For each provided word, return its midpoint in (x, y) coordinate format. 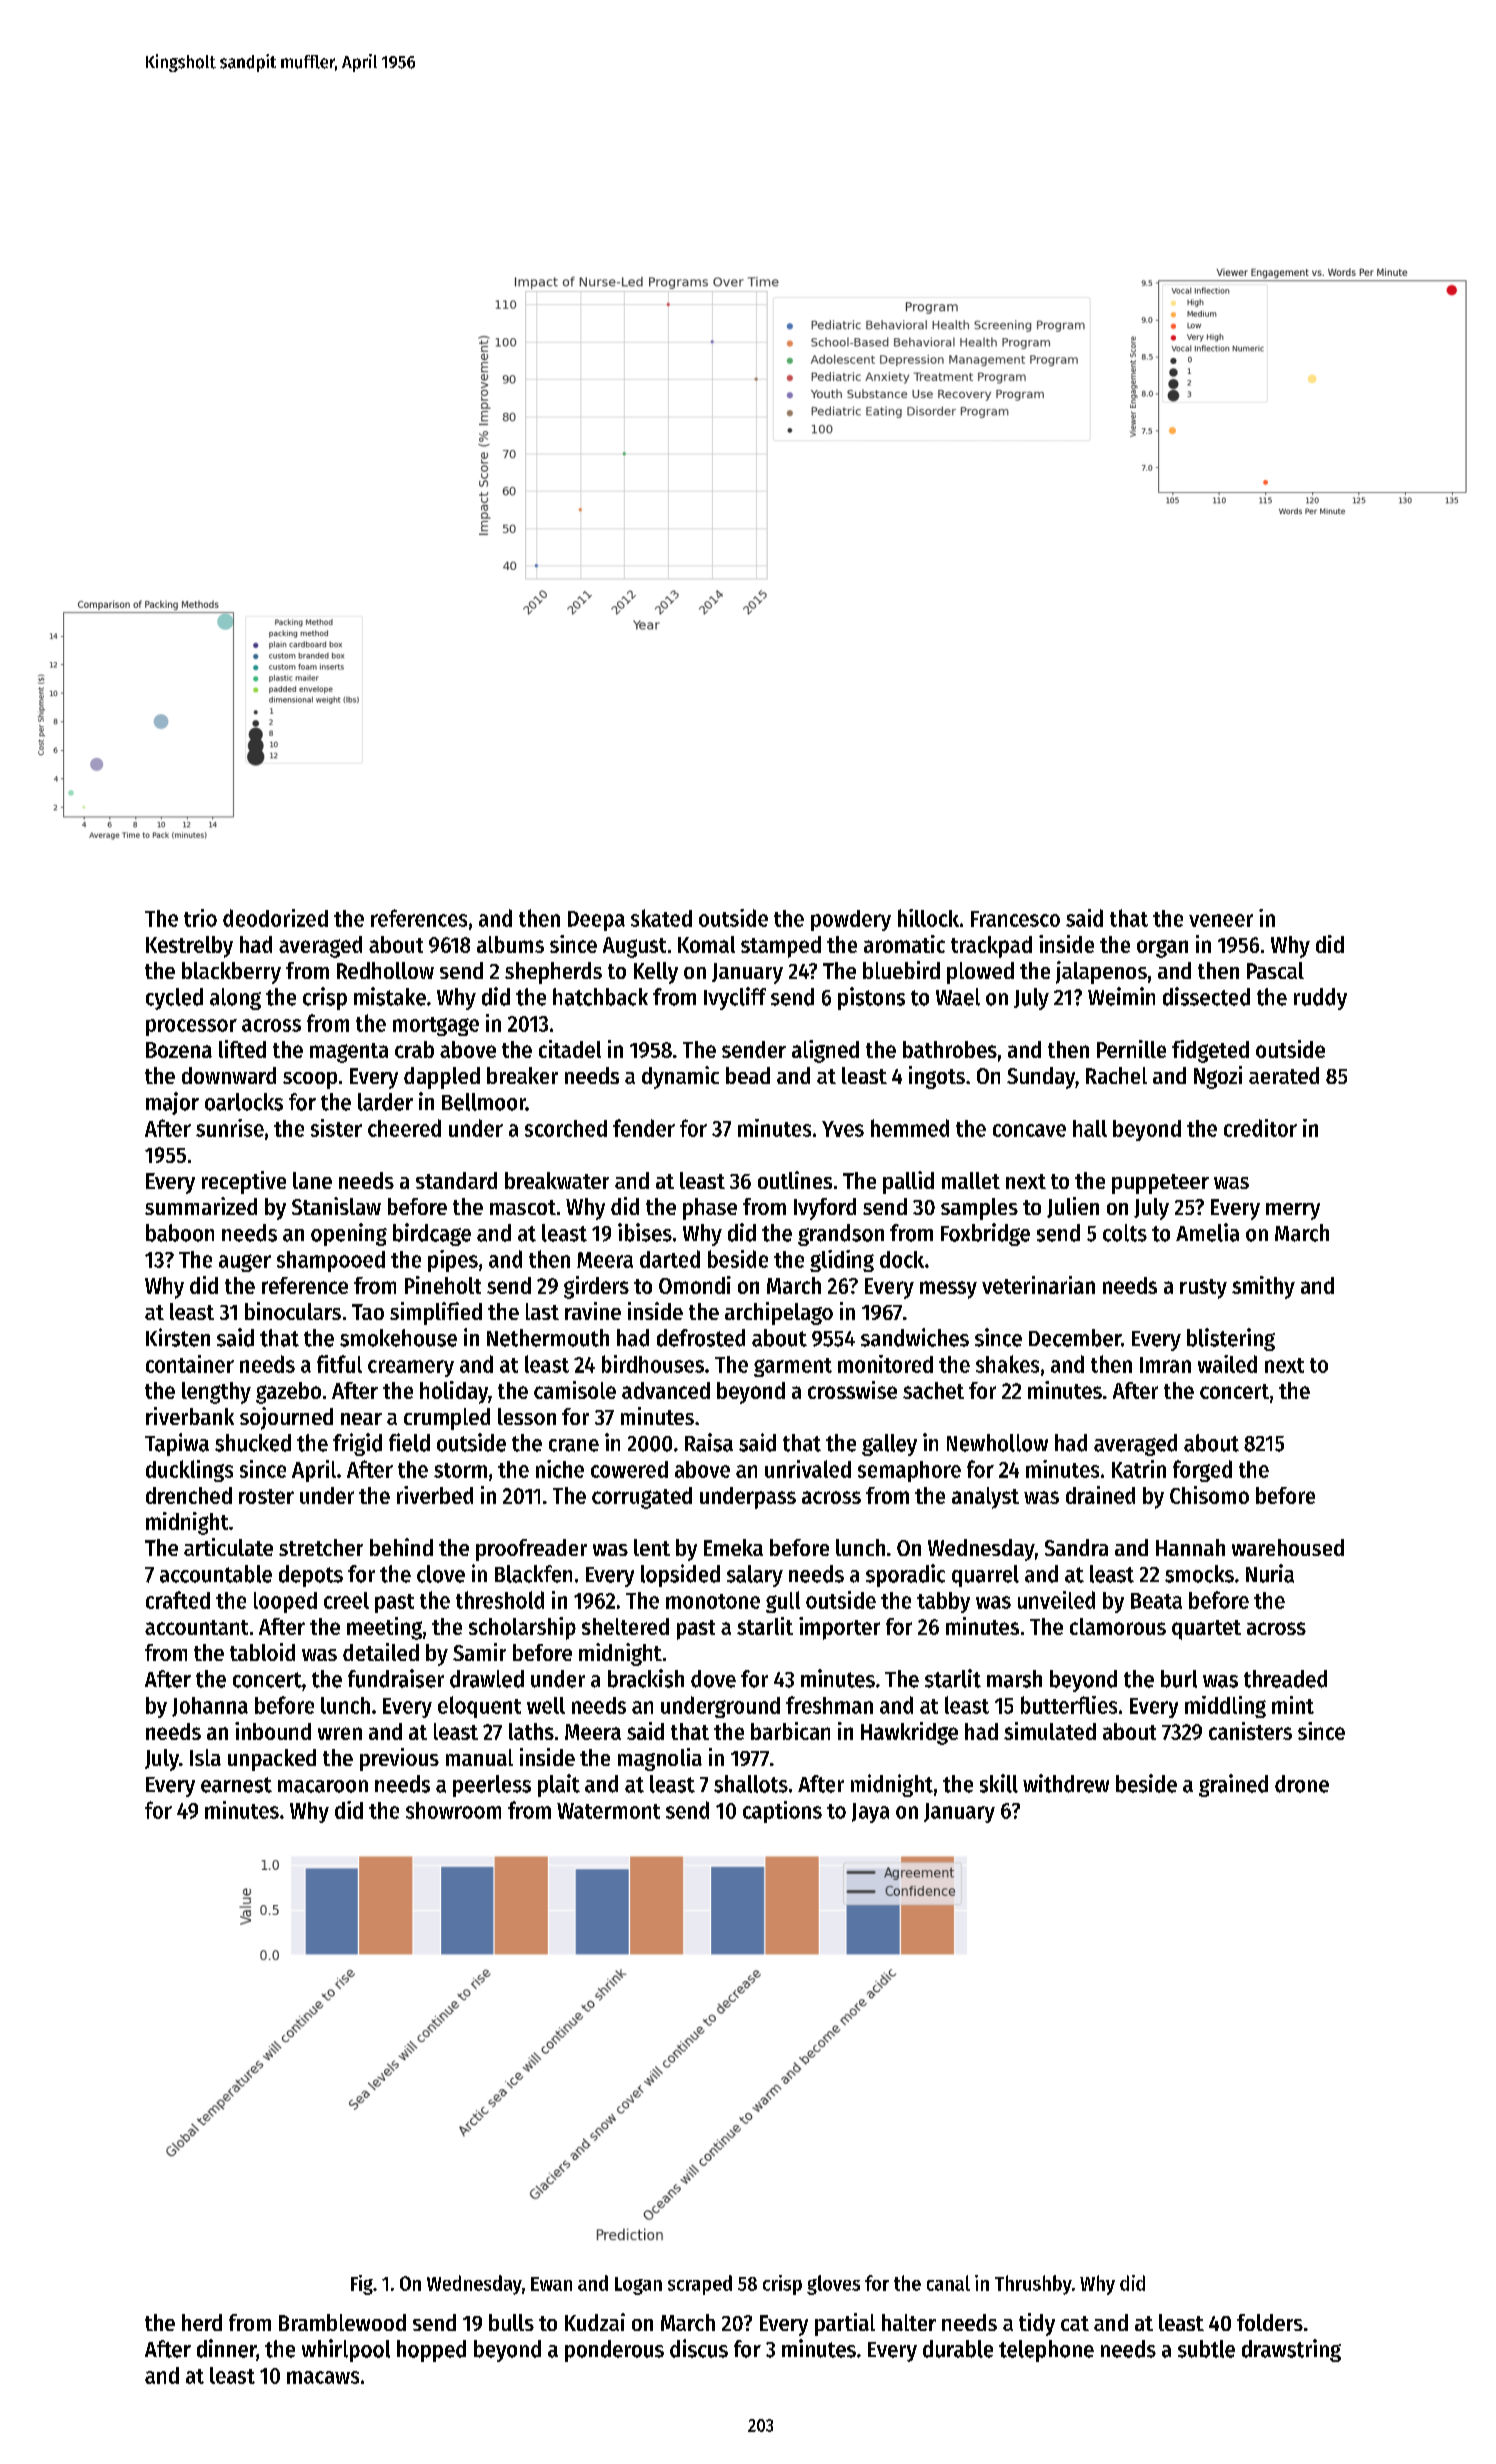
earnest (236, 1785)
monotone (713, 1601)
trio (200, 918)
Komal (706, 944)
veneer (1221, 920)
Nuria (1270, 1573)
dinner (226, 2348)
